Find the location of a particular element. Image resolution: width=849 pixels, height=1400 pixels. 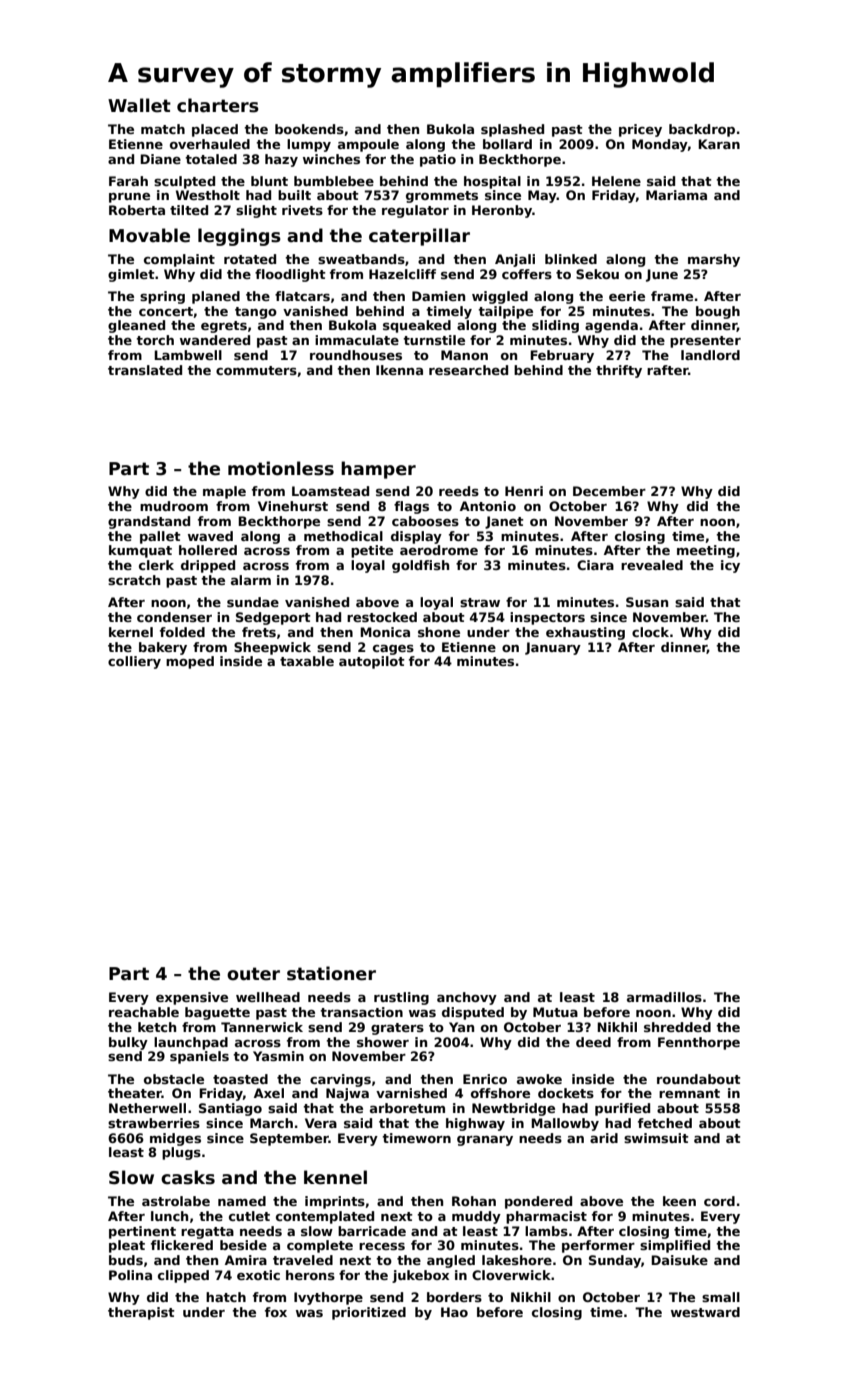

ampoule is located at coordinates (368, 145).
